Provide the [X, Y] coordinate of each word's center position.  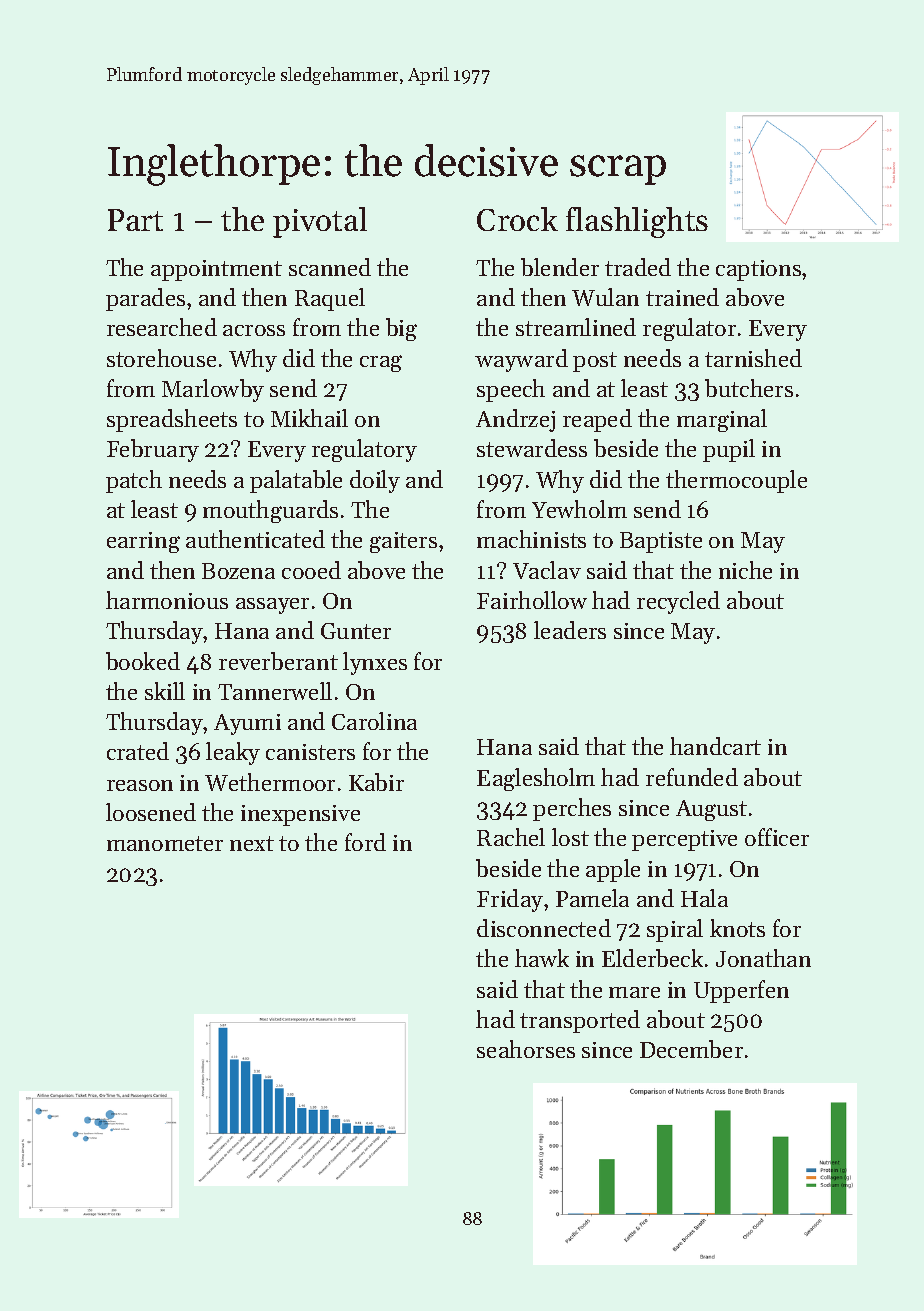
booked [143, 661]
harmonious [167, 600]
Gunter [356, 631]
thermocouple [736, 481]
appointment [216, 270]
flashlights [637, 222]
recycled [678, 602]
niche [745, 570]
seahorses [526, 1049]
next [252, 843]
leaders [570, 630]
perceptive [684, 840]
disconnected [544, 928]
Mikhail [309, 418]
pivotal [320, 222]
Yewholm [579, 509]
